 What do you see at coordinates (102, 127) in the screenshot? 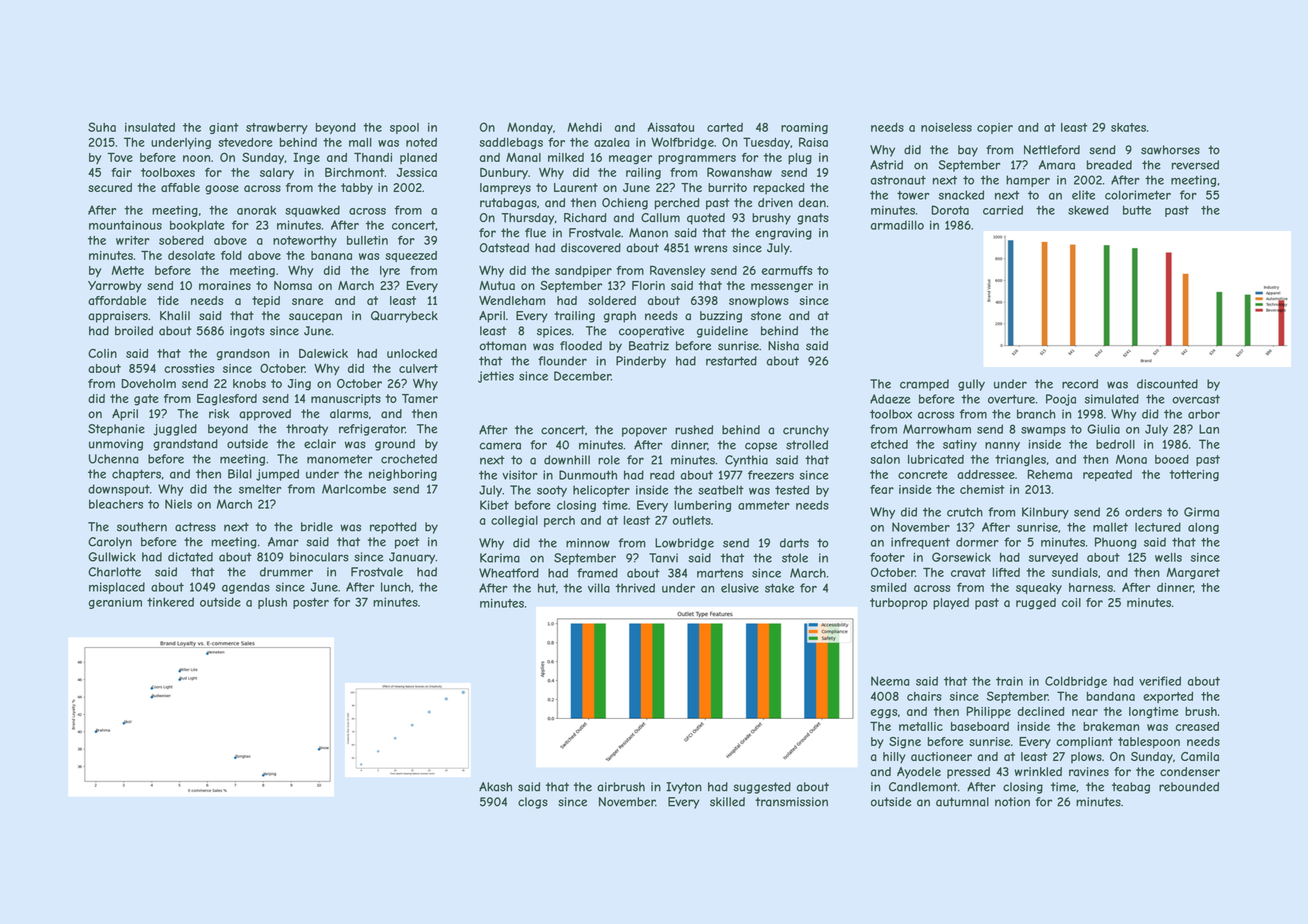
I see `Suha` at bounding box center [102, 127].
